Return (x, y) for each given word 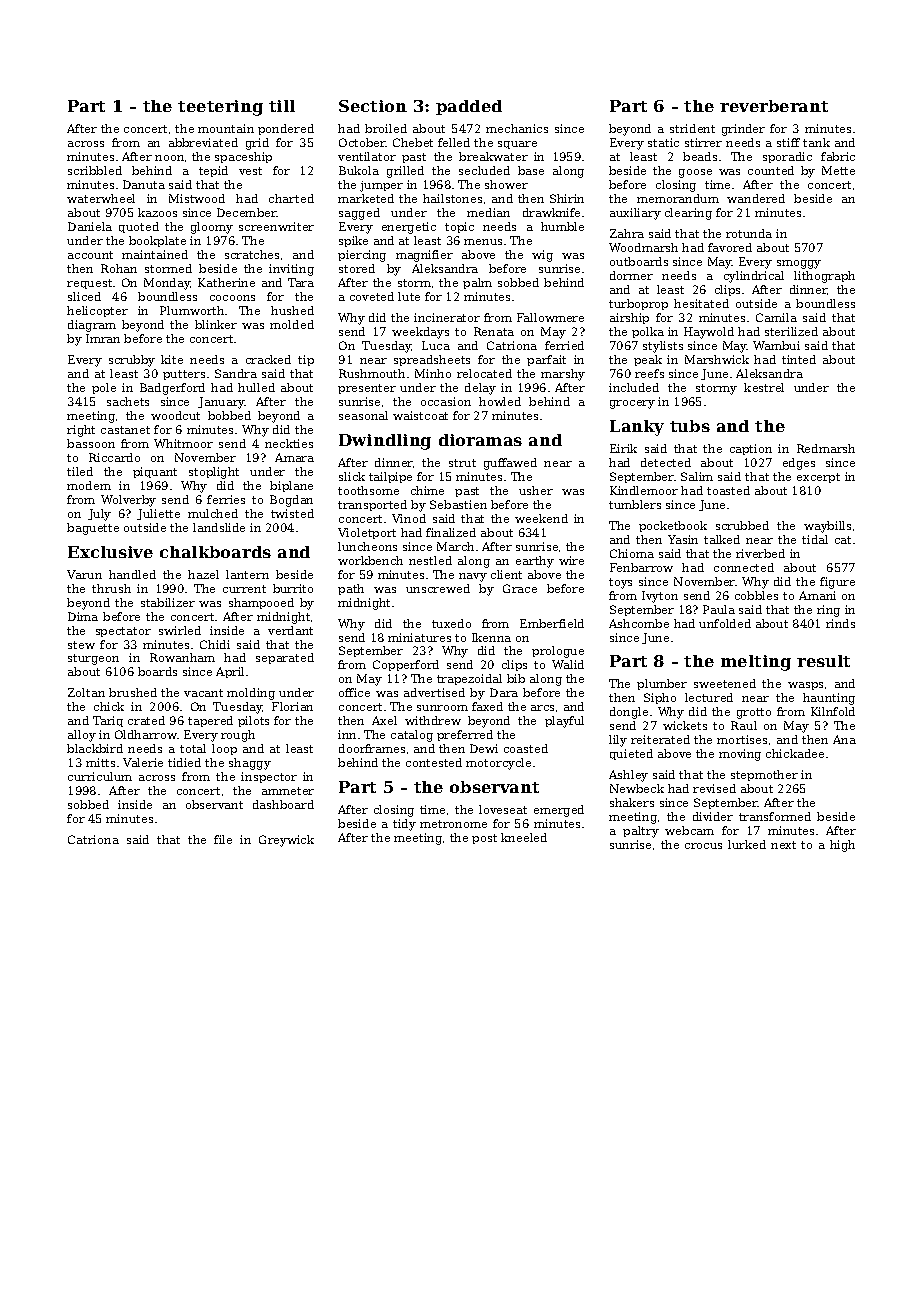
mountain (226, 128)
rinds (840, 623)
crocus (703, 846)
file (223, 839)
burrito (293, 588)
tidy (404, 825)
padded (469, 107)
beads (700, 156)
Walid (568, 664)
